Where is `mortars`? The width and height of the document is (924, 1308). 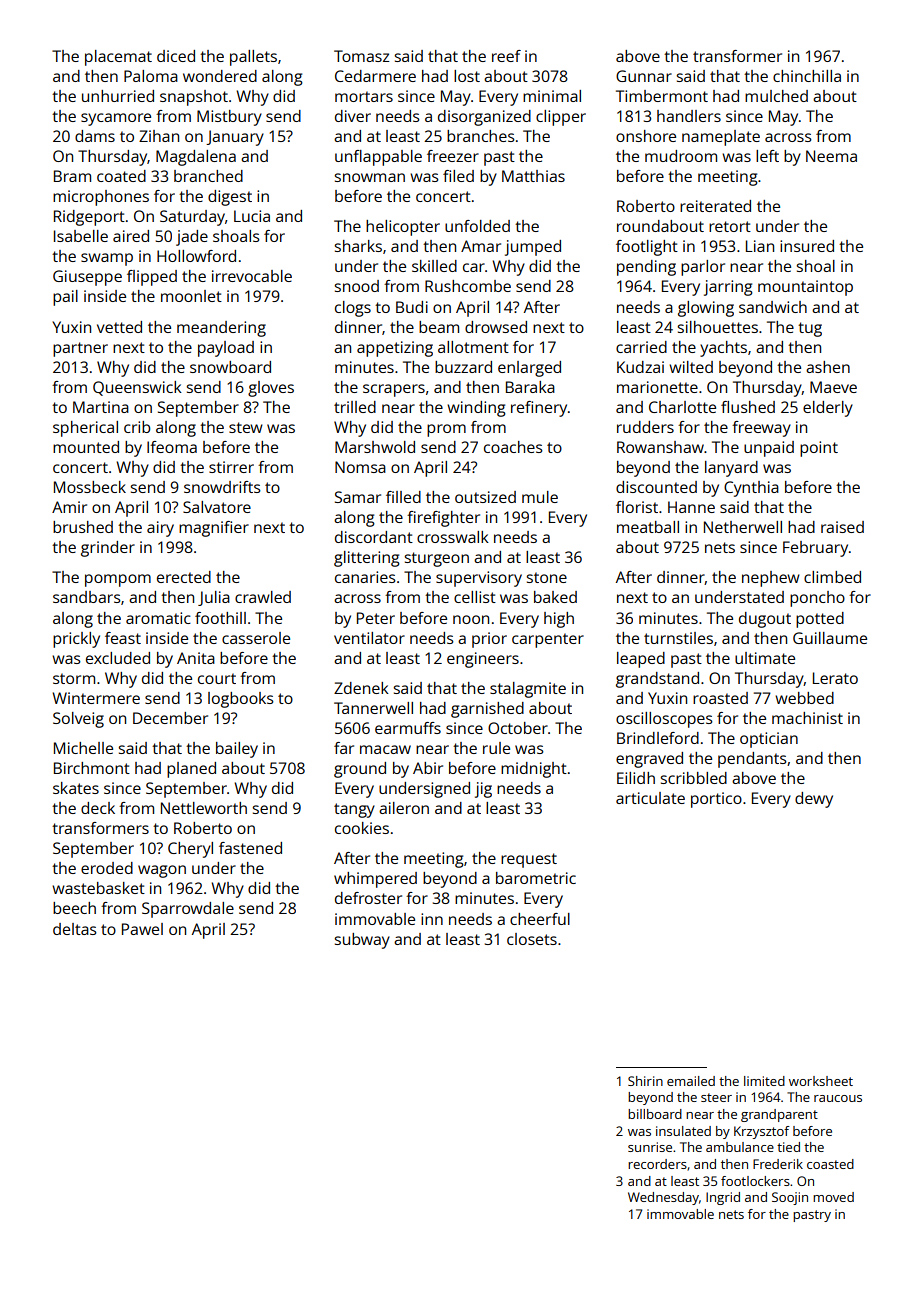 mortars is located at coordinates (364, 96).
